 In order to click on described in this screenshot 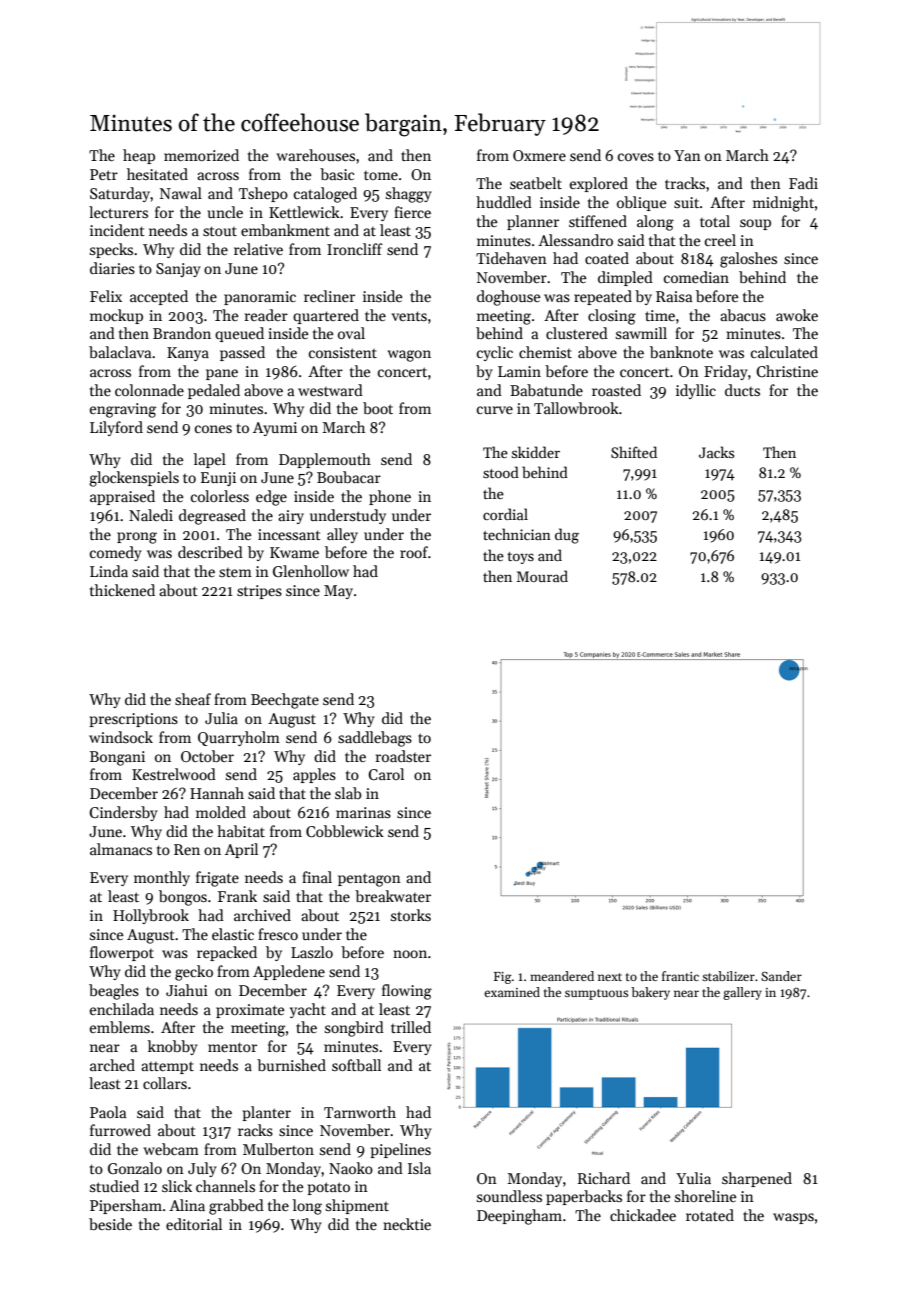, I will do `click(210, 552)`.
